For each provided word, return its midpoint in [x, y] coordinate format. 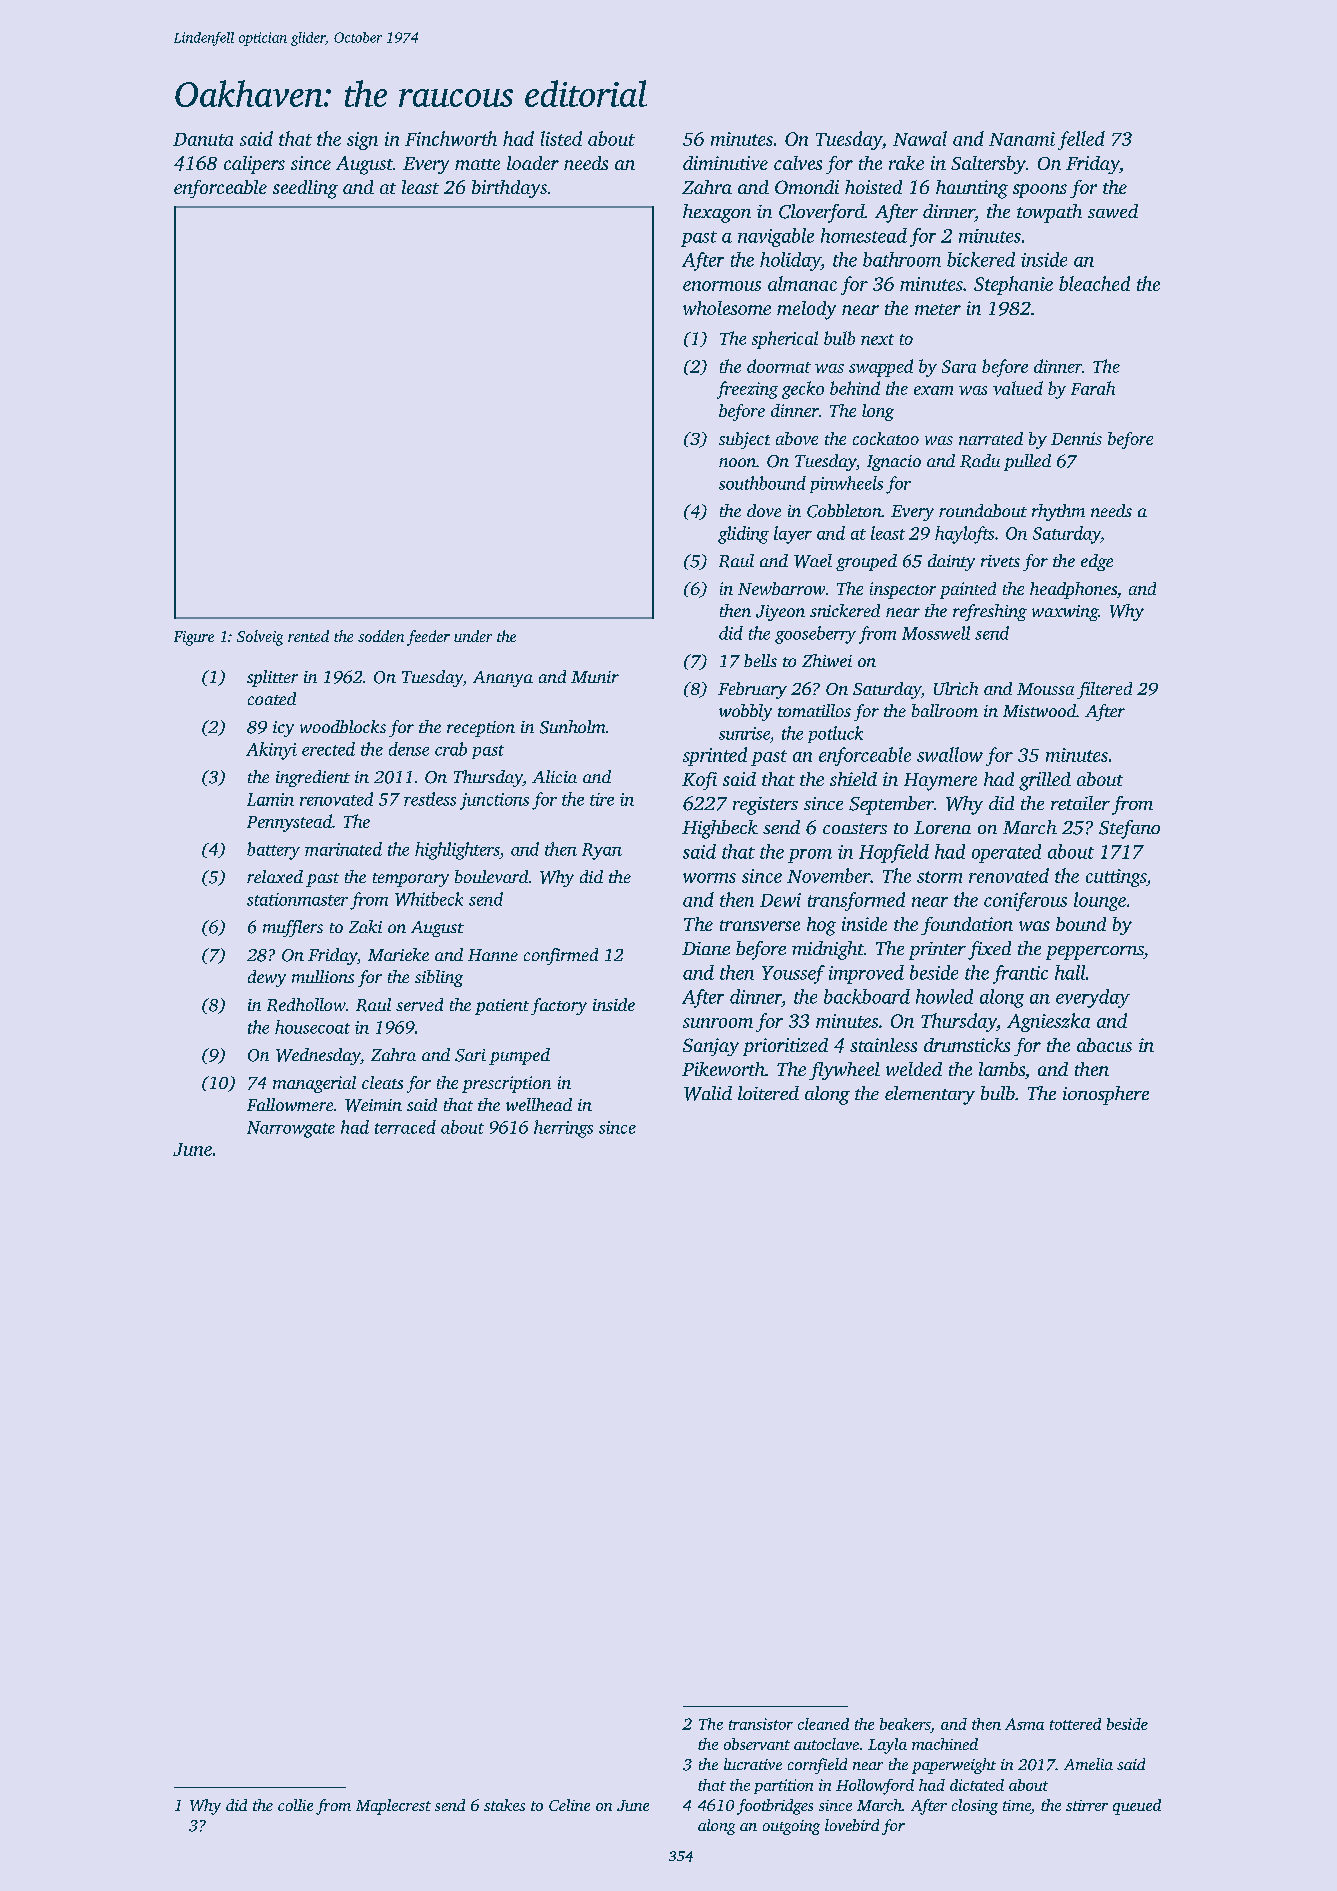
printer [937, 951]
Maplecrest [393, 1807]
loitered [768, 1093]
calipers [254, 165]
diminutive [725, 163]
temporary [411, 880]
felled [1081, 140]
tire [602, 799]
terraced [405, 1127]
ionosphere [1106, 1095]
